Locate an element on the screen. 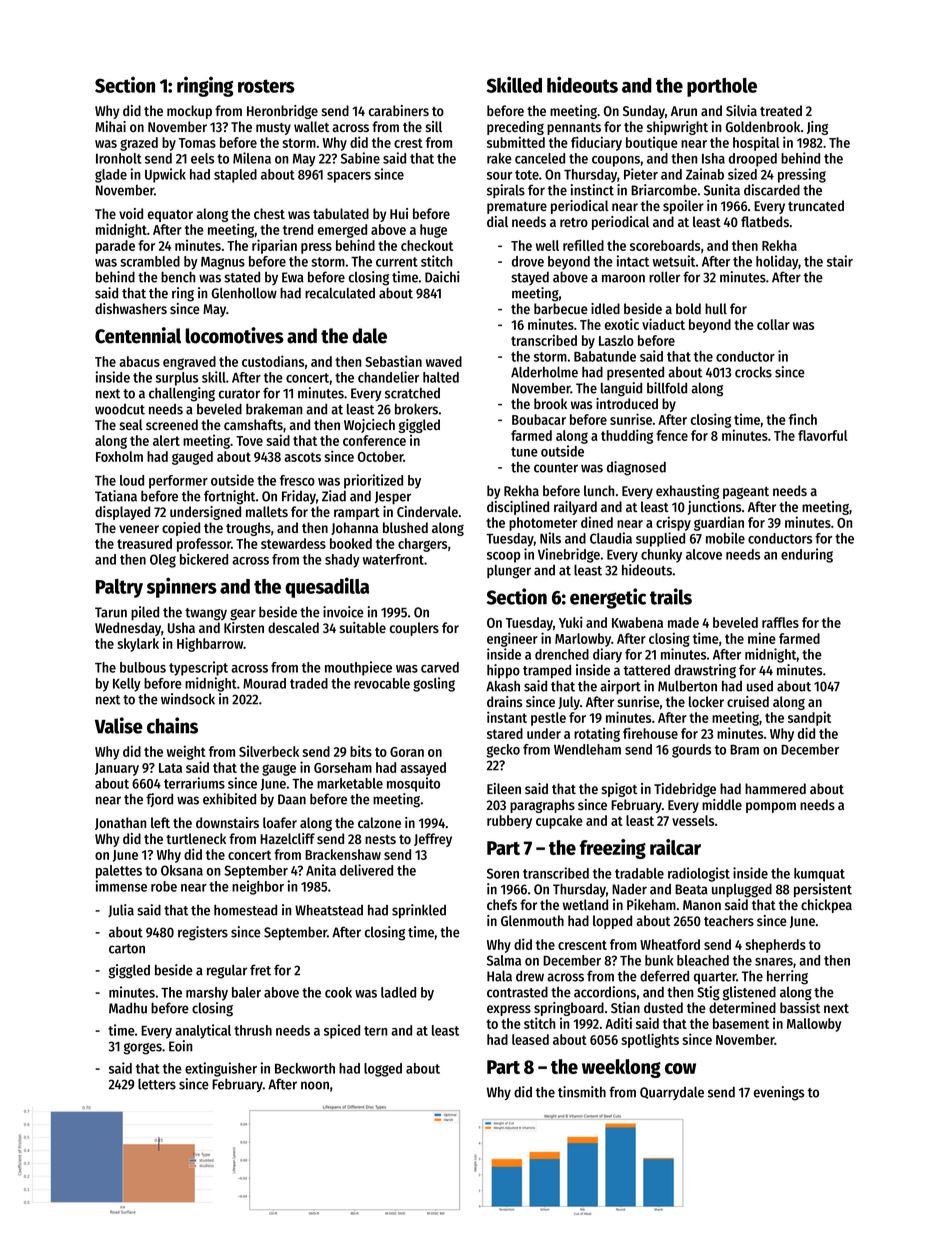  thrush is located at coordinates (253, 1030).
